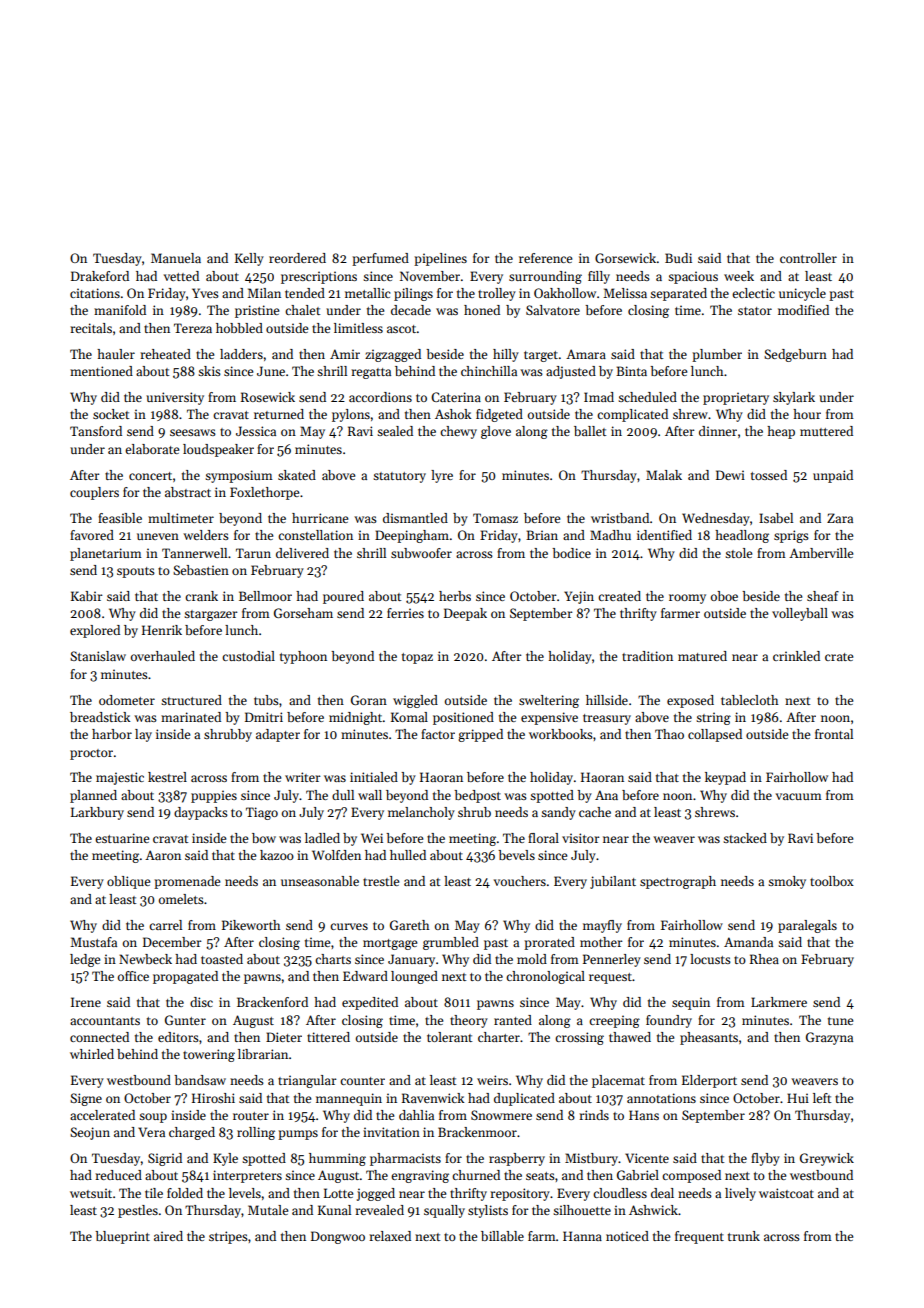  Describe the element at coordinates (625, 258) in the screenshot. I see `Gorsewick` at that location.
